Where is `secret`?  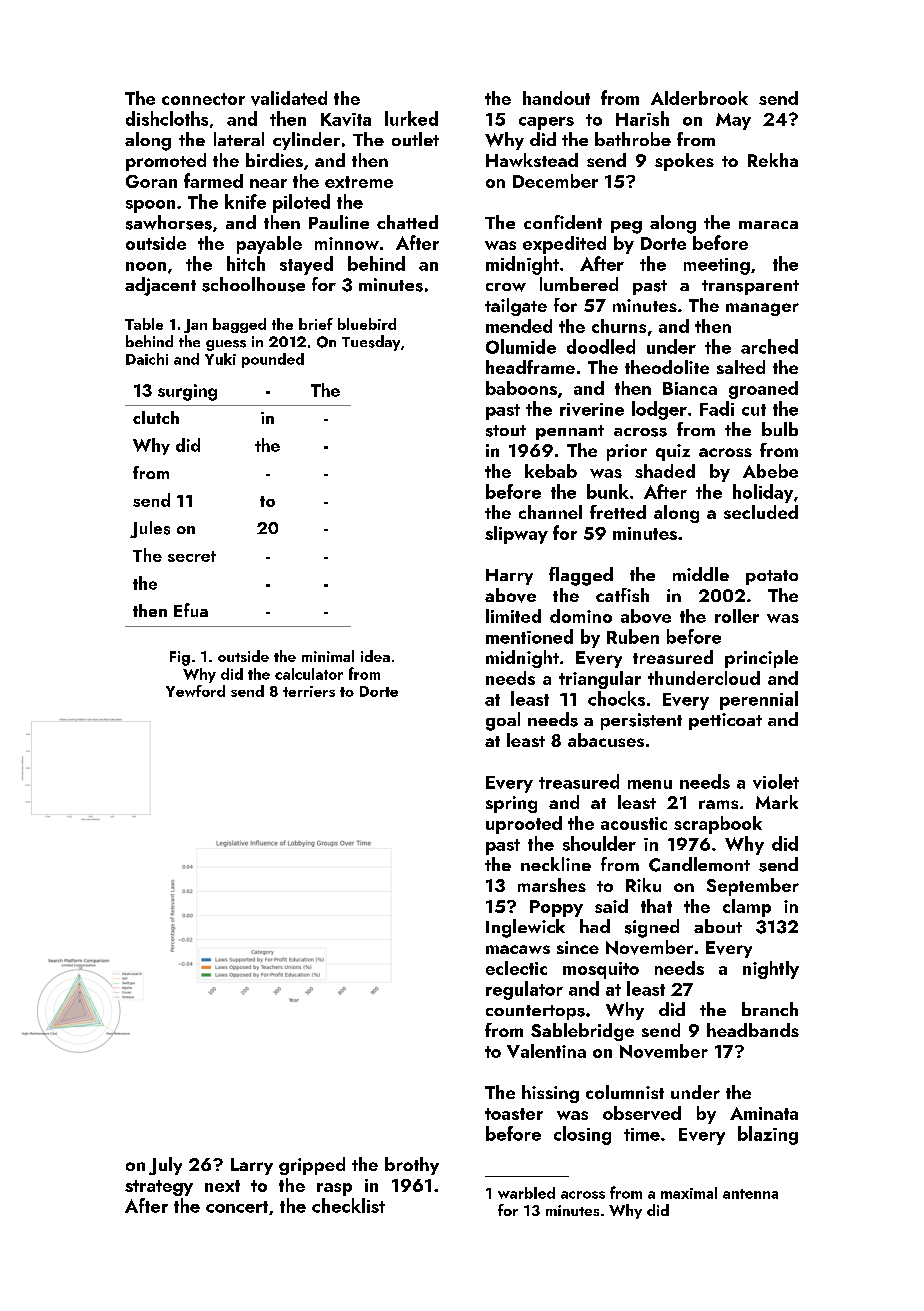 secret is located at coordinates (192, 556).
